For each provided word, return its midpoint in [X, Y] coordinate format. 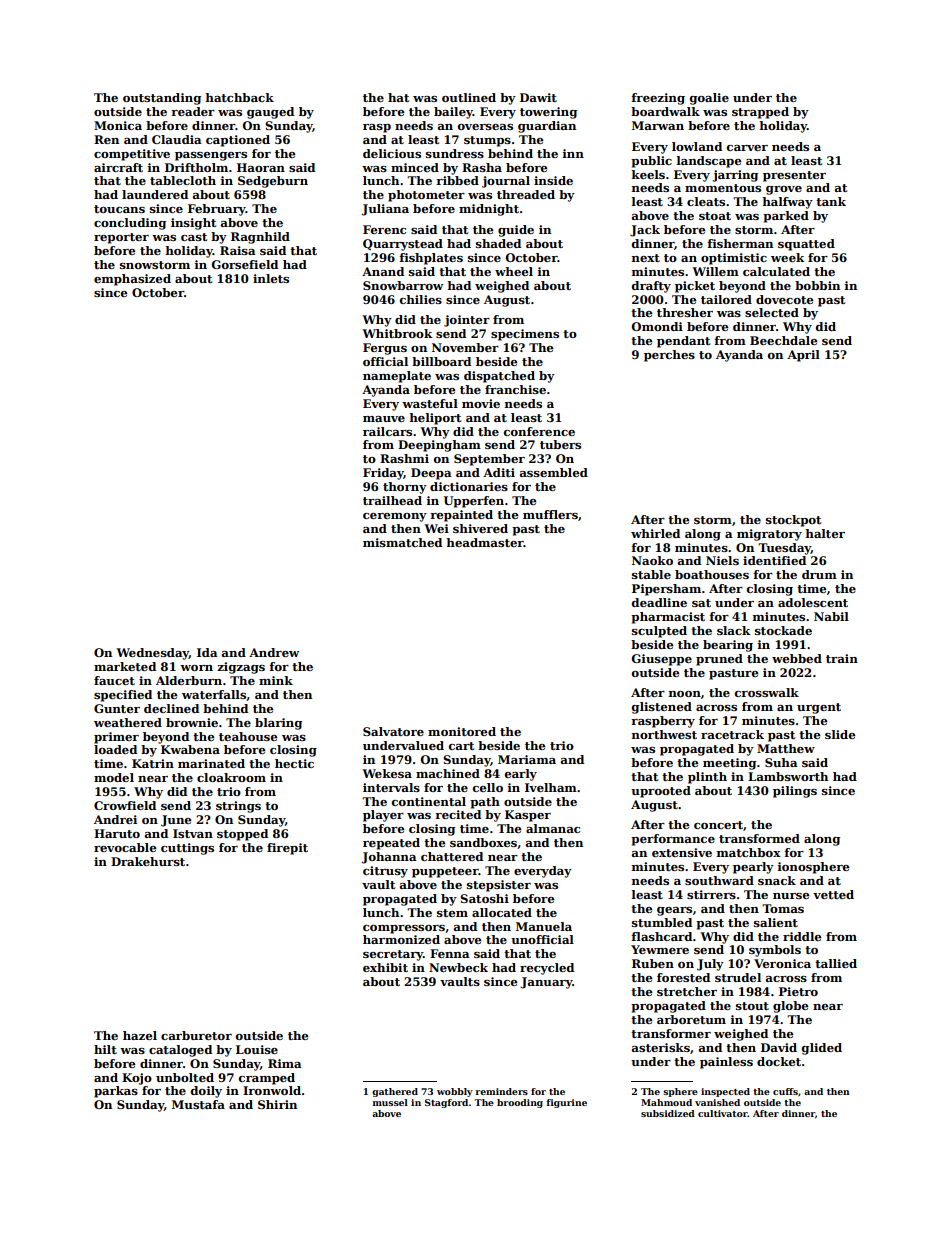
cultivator [723, 1113]
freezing [658, 99]
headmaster [485, 542]
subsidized [668, 1113]
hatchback [239, 97]
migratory [769, 535]
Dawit [538, 97]
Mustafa [198, 1104]
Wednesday [152, 654]
